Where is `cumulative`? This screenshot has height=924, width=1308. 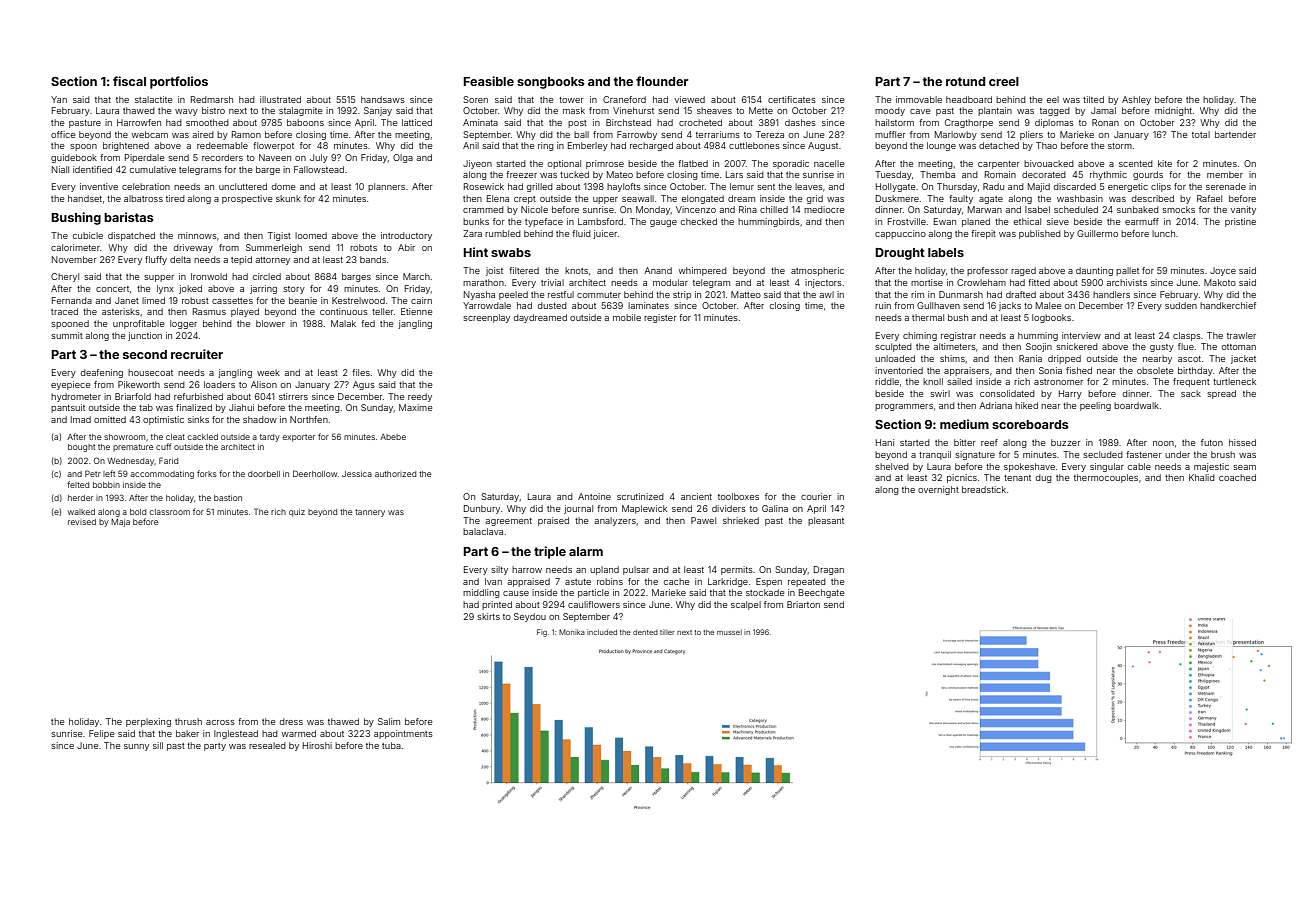 cumulative is located at coordinates (153, 169).
